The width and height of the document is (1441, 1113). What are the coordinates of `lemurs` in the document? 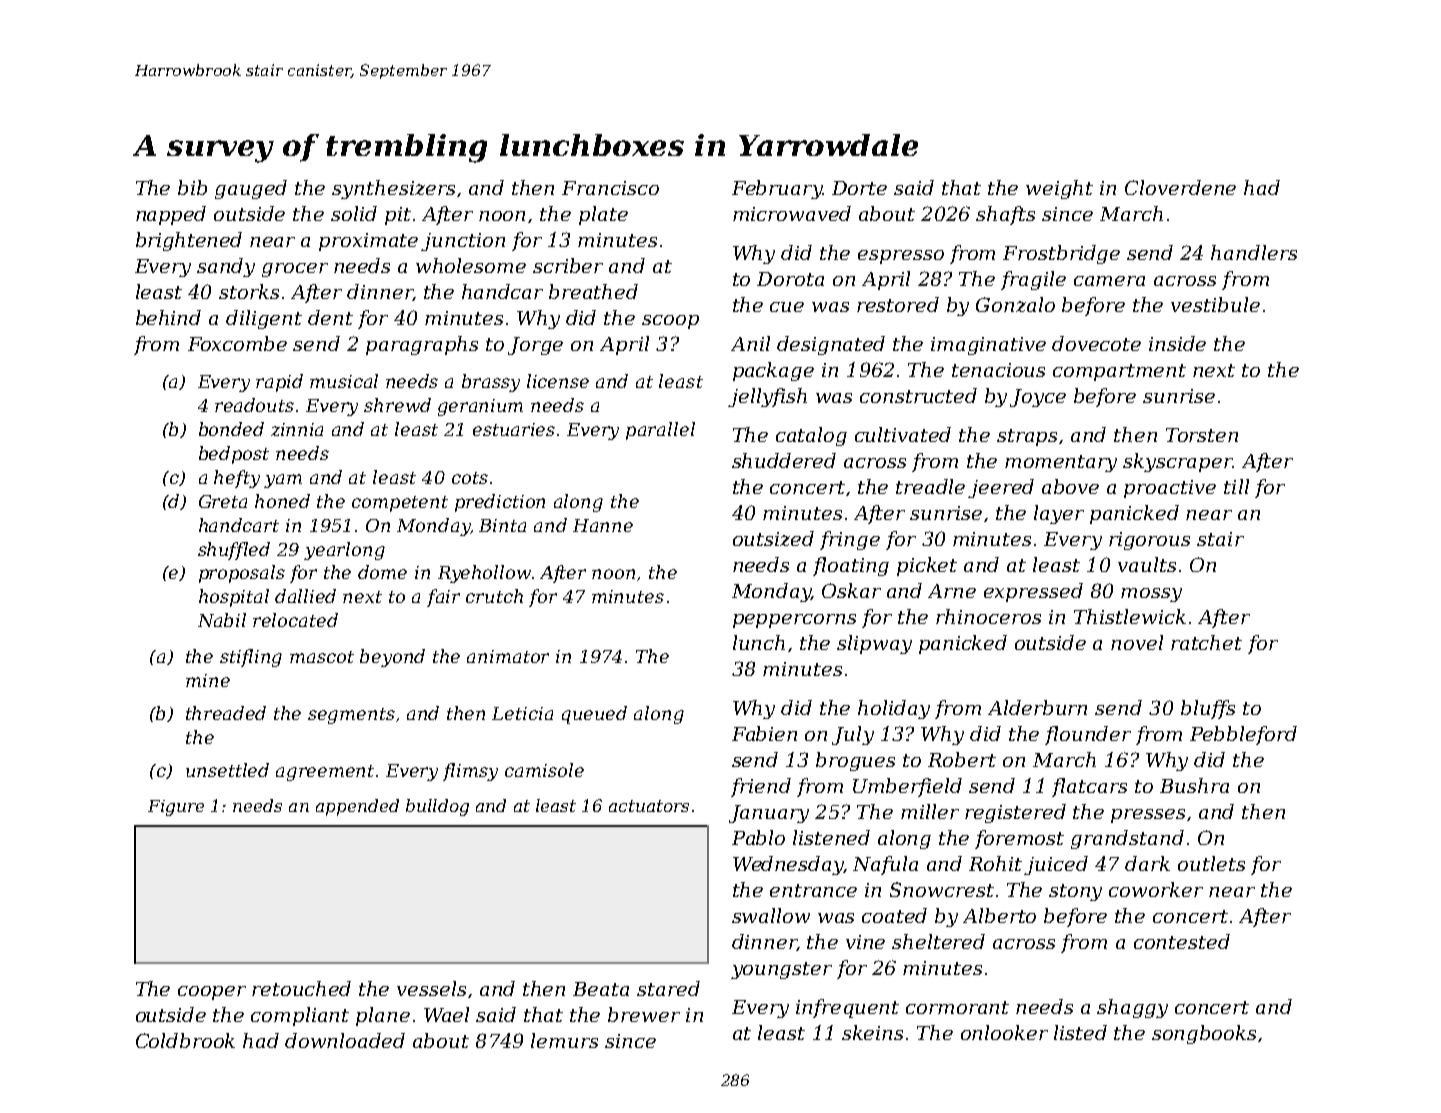 It's located at (564, 1040).
